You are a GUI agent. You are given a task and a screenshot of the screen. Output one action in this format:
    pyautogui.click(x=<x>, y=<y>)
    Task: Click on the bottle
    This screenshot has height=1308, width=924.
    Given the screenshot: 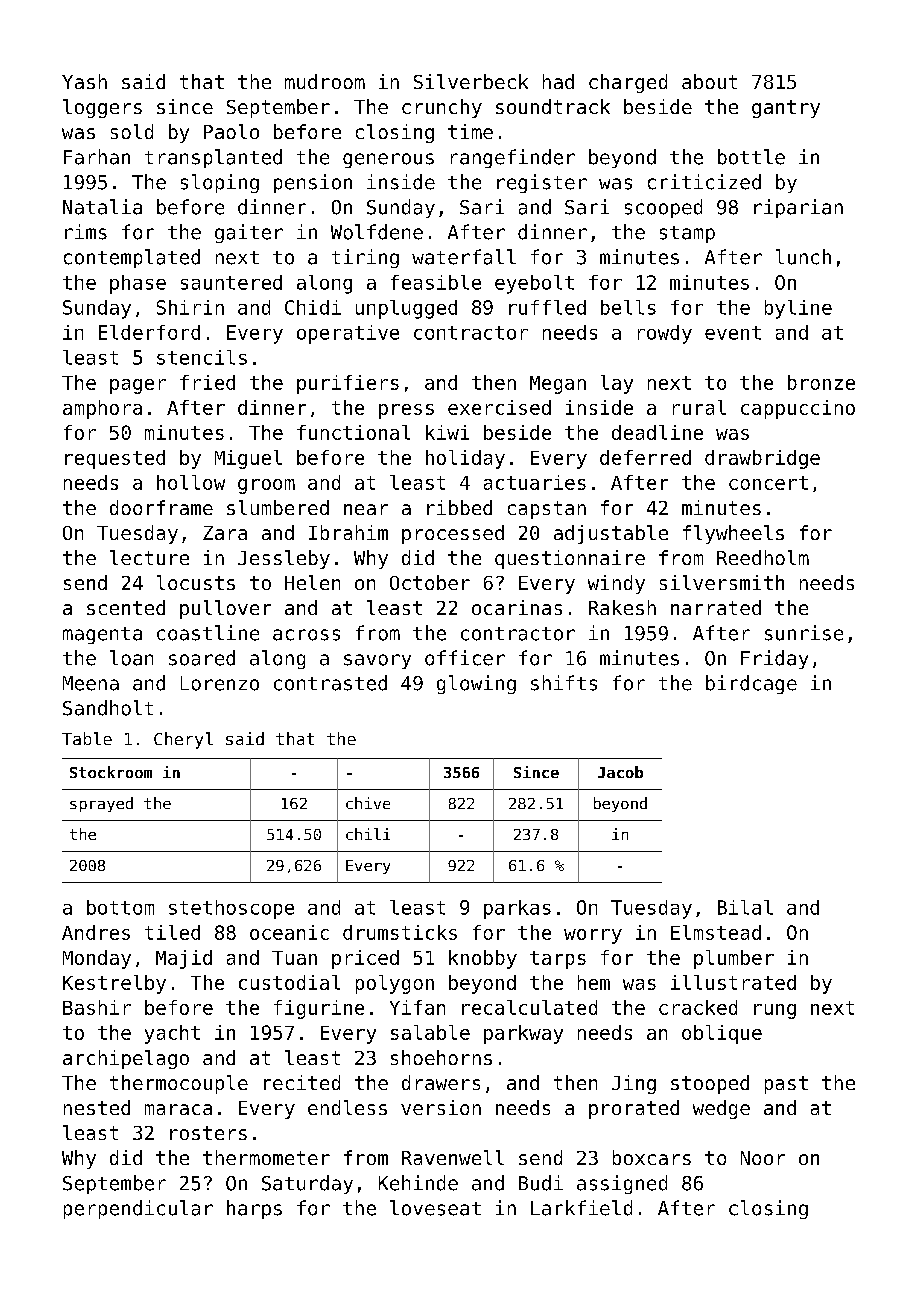 What is the action you would take?
    pyautogui.click(x=751, y=157)
